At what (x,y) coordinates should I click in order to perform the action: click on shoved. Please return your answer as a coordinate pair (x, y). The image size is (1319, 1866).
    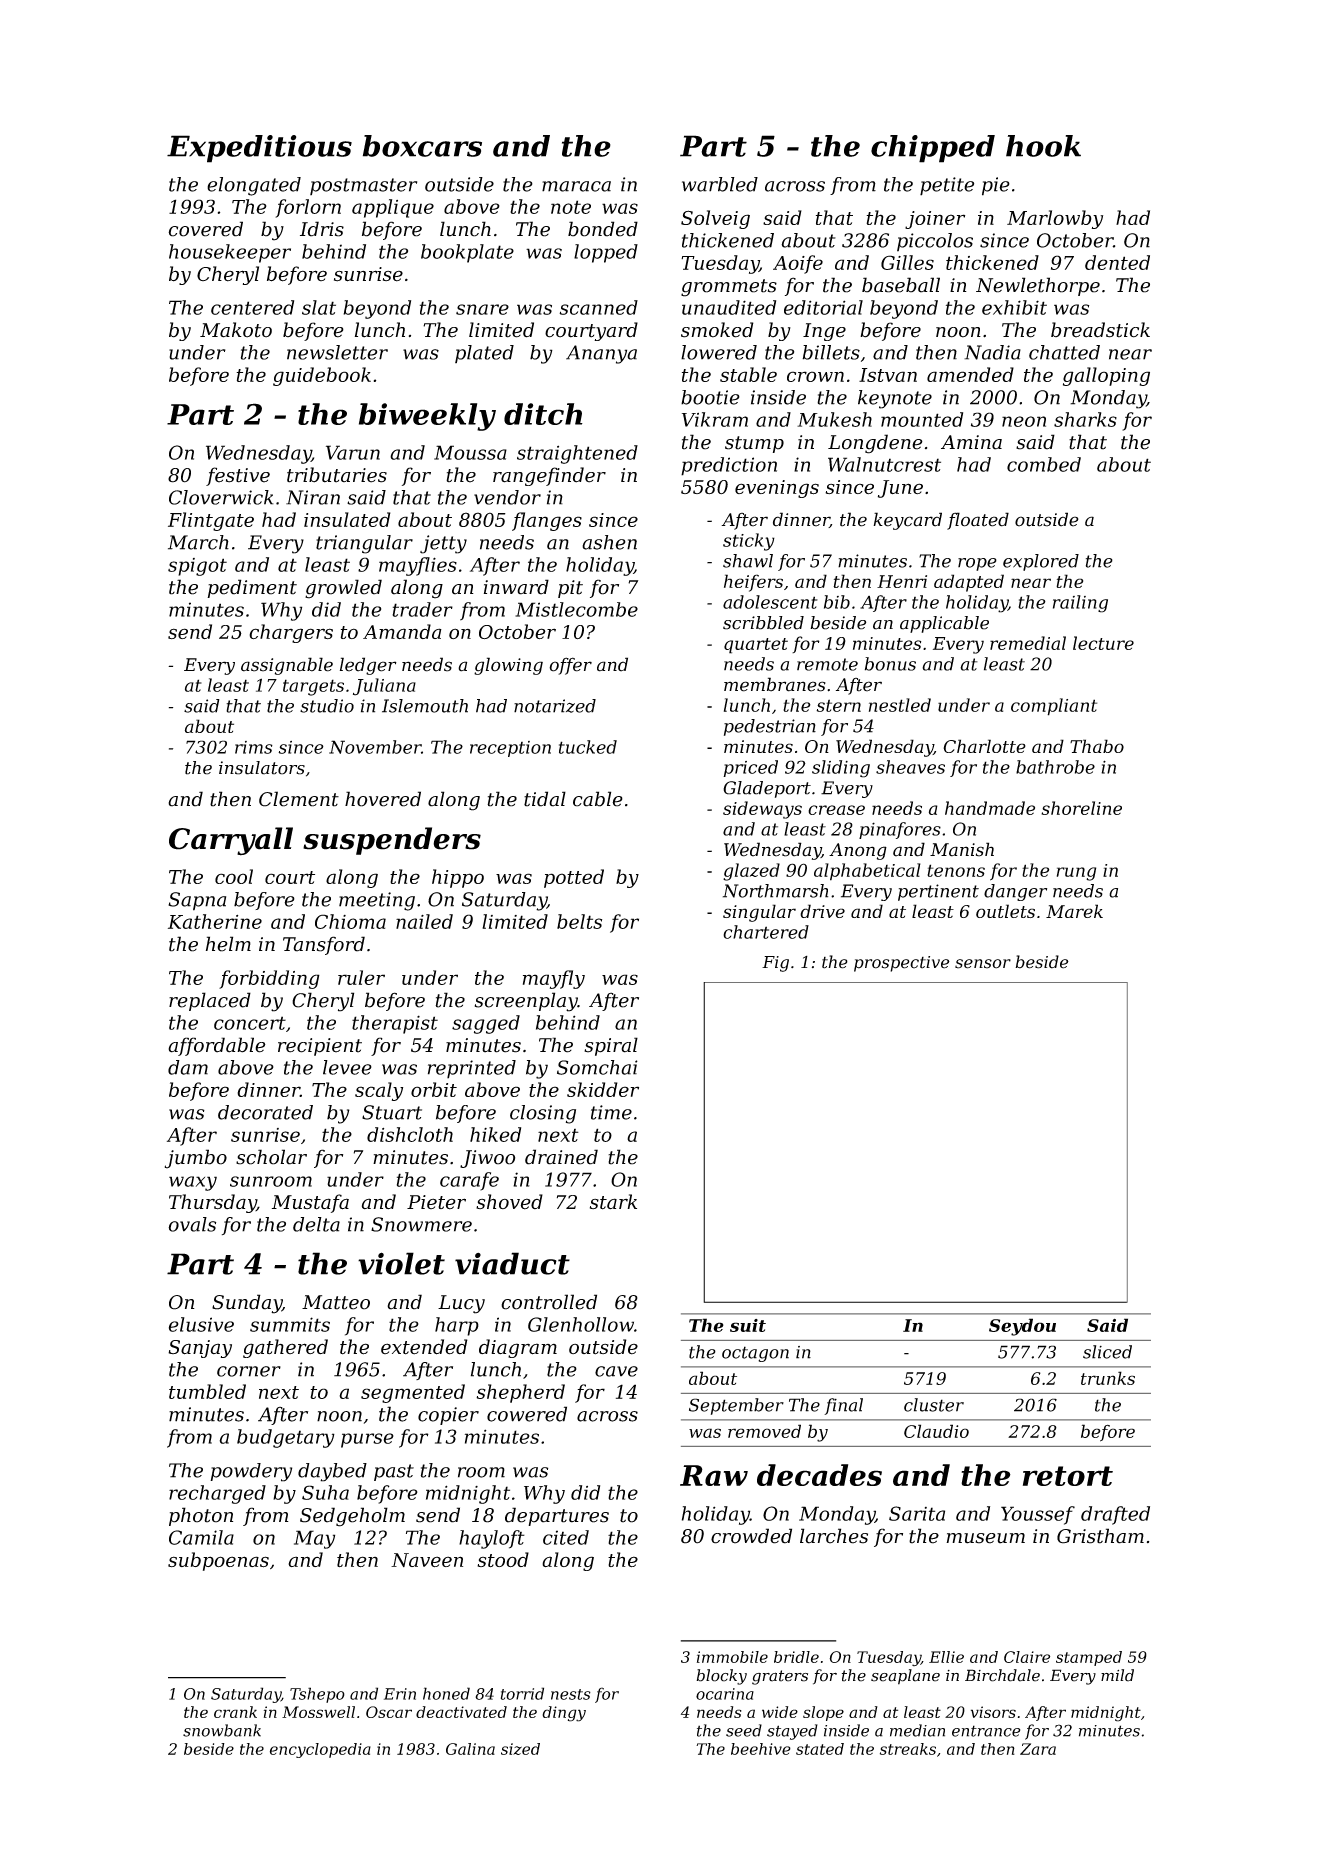
    Looking at the image, I should click on (509, 1202).
